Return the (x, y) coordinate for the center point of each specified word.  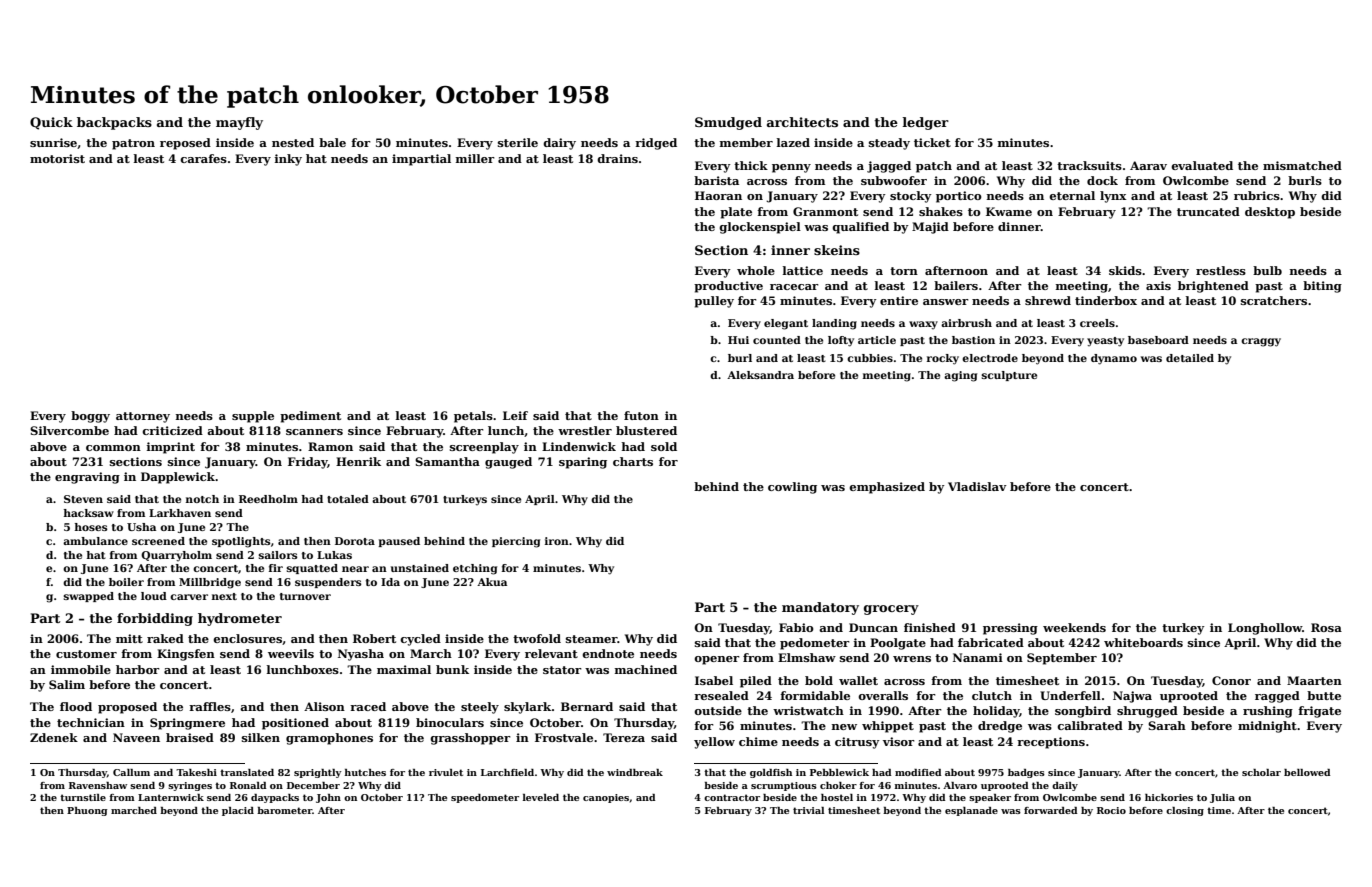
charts (633, 461)
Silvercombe (69, 430)
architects (802, 122)
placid (238, 811)
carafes (203, 158)
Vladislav (977, 486)
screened (158, 541)
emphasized (887, 488)
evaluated (1202, 165)
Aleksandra (760, 375)
